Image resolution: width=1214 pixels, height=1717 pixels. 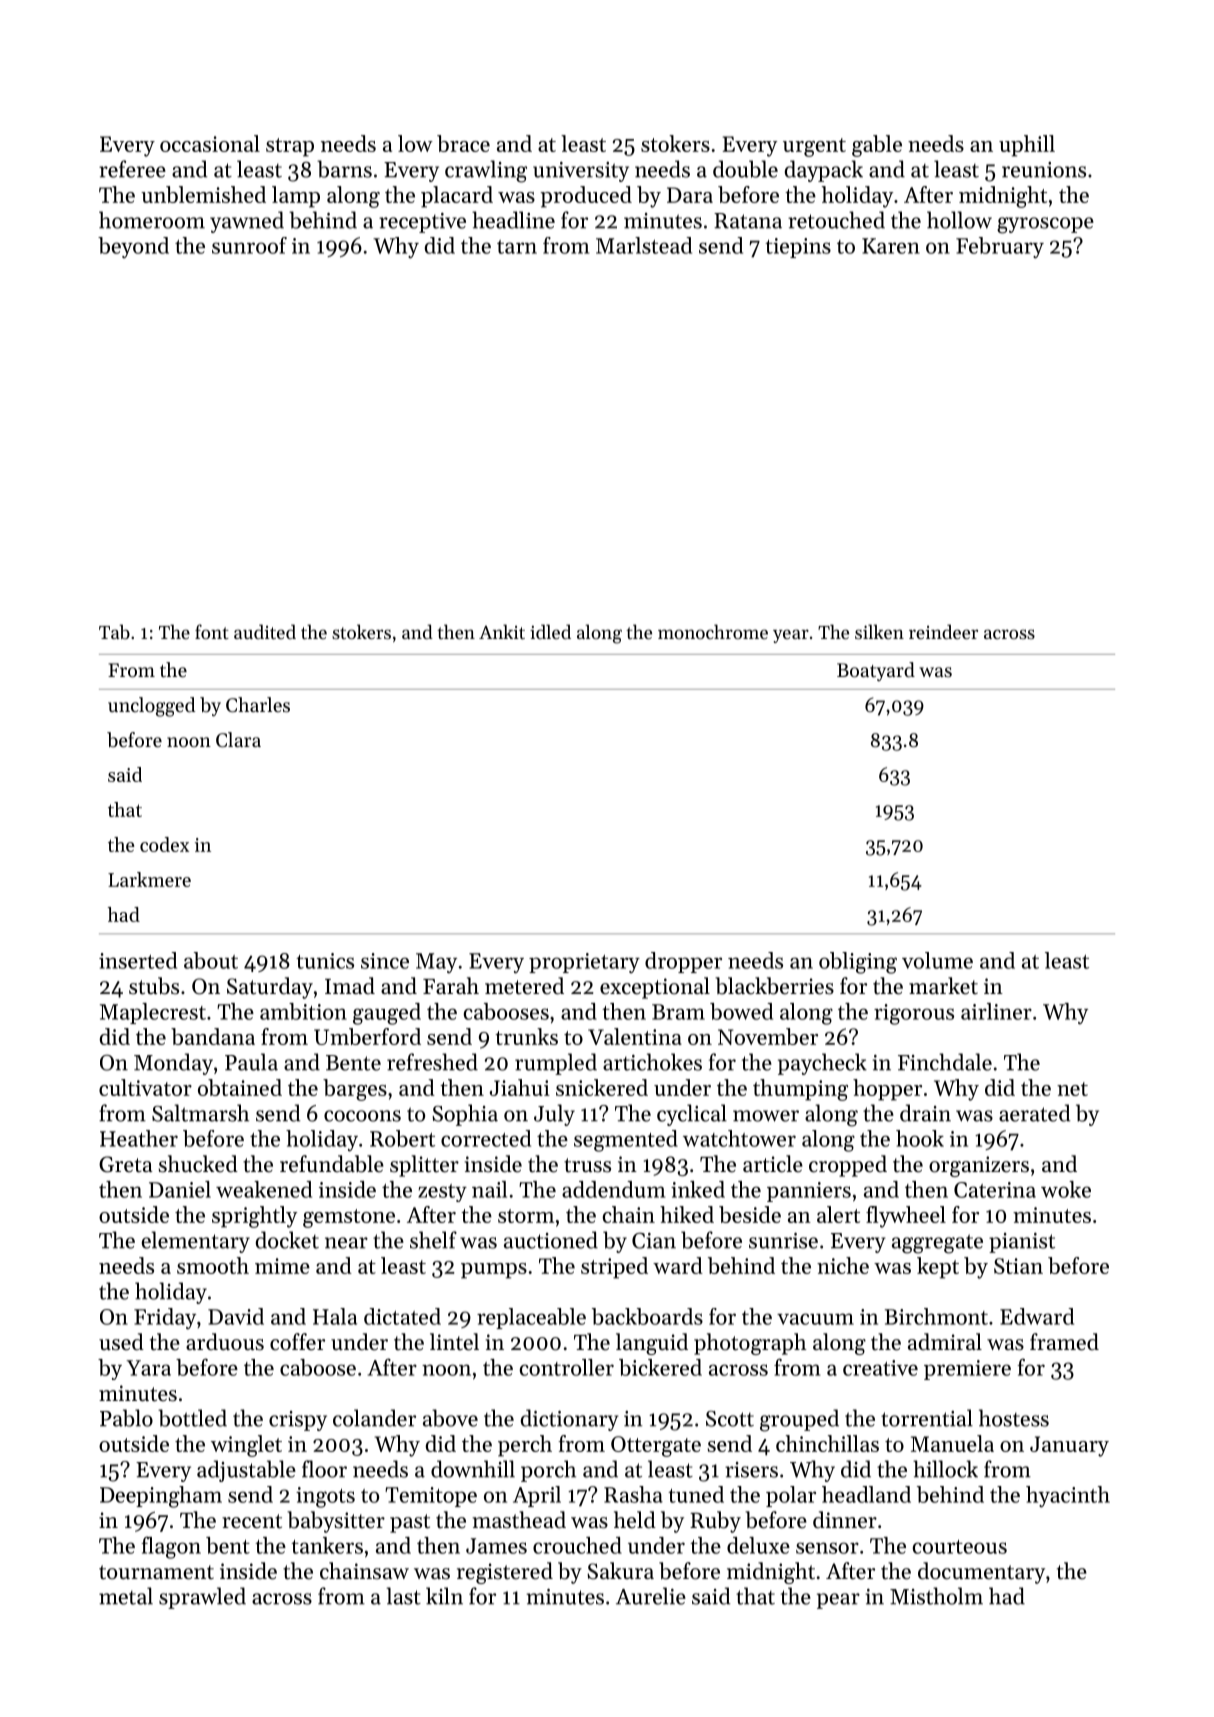 What do you see at coordinates (1000, 248) in the screenshot?
I see `February` at bounding box center [1000, 248].
